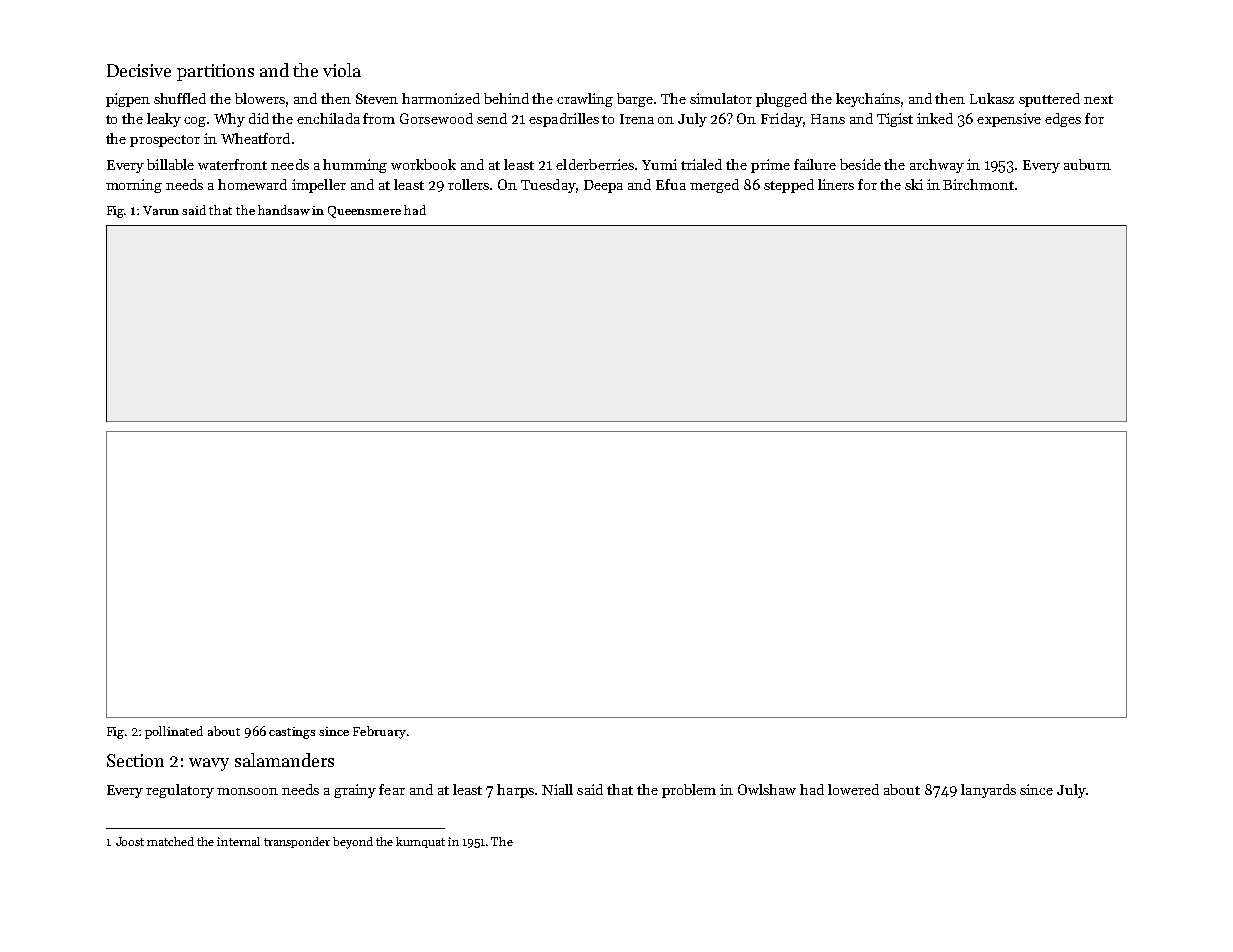 This page has width=1233, height=952. Describe the element at coordinates (988, 791) in the page. I see `lanyards` at that location.
